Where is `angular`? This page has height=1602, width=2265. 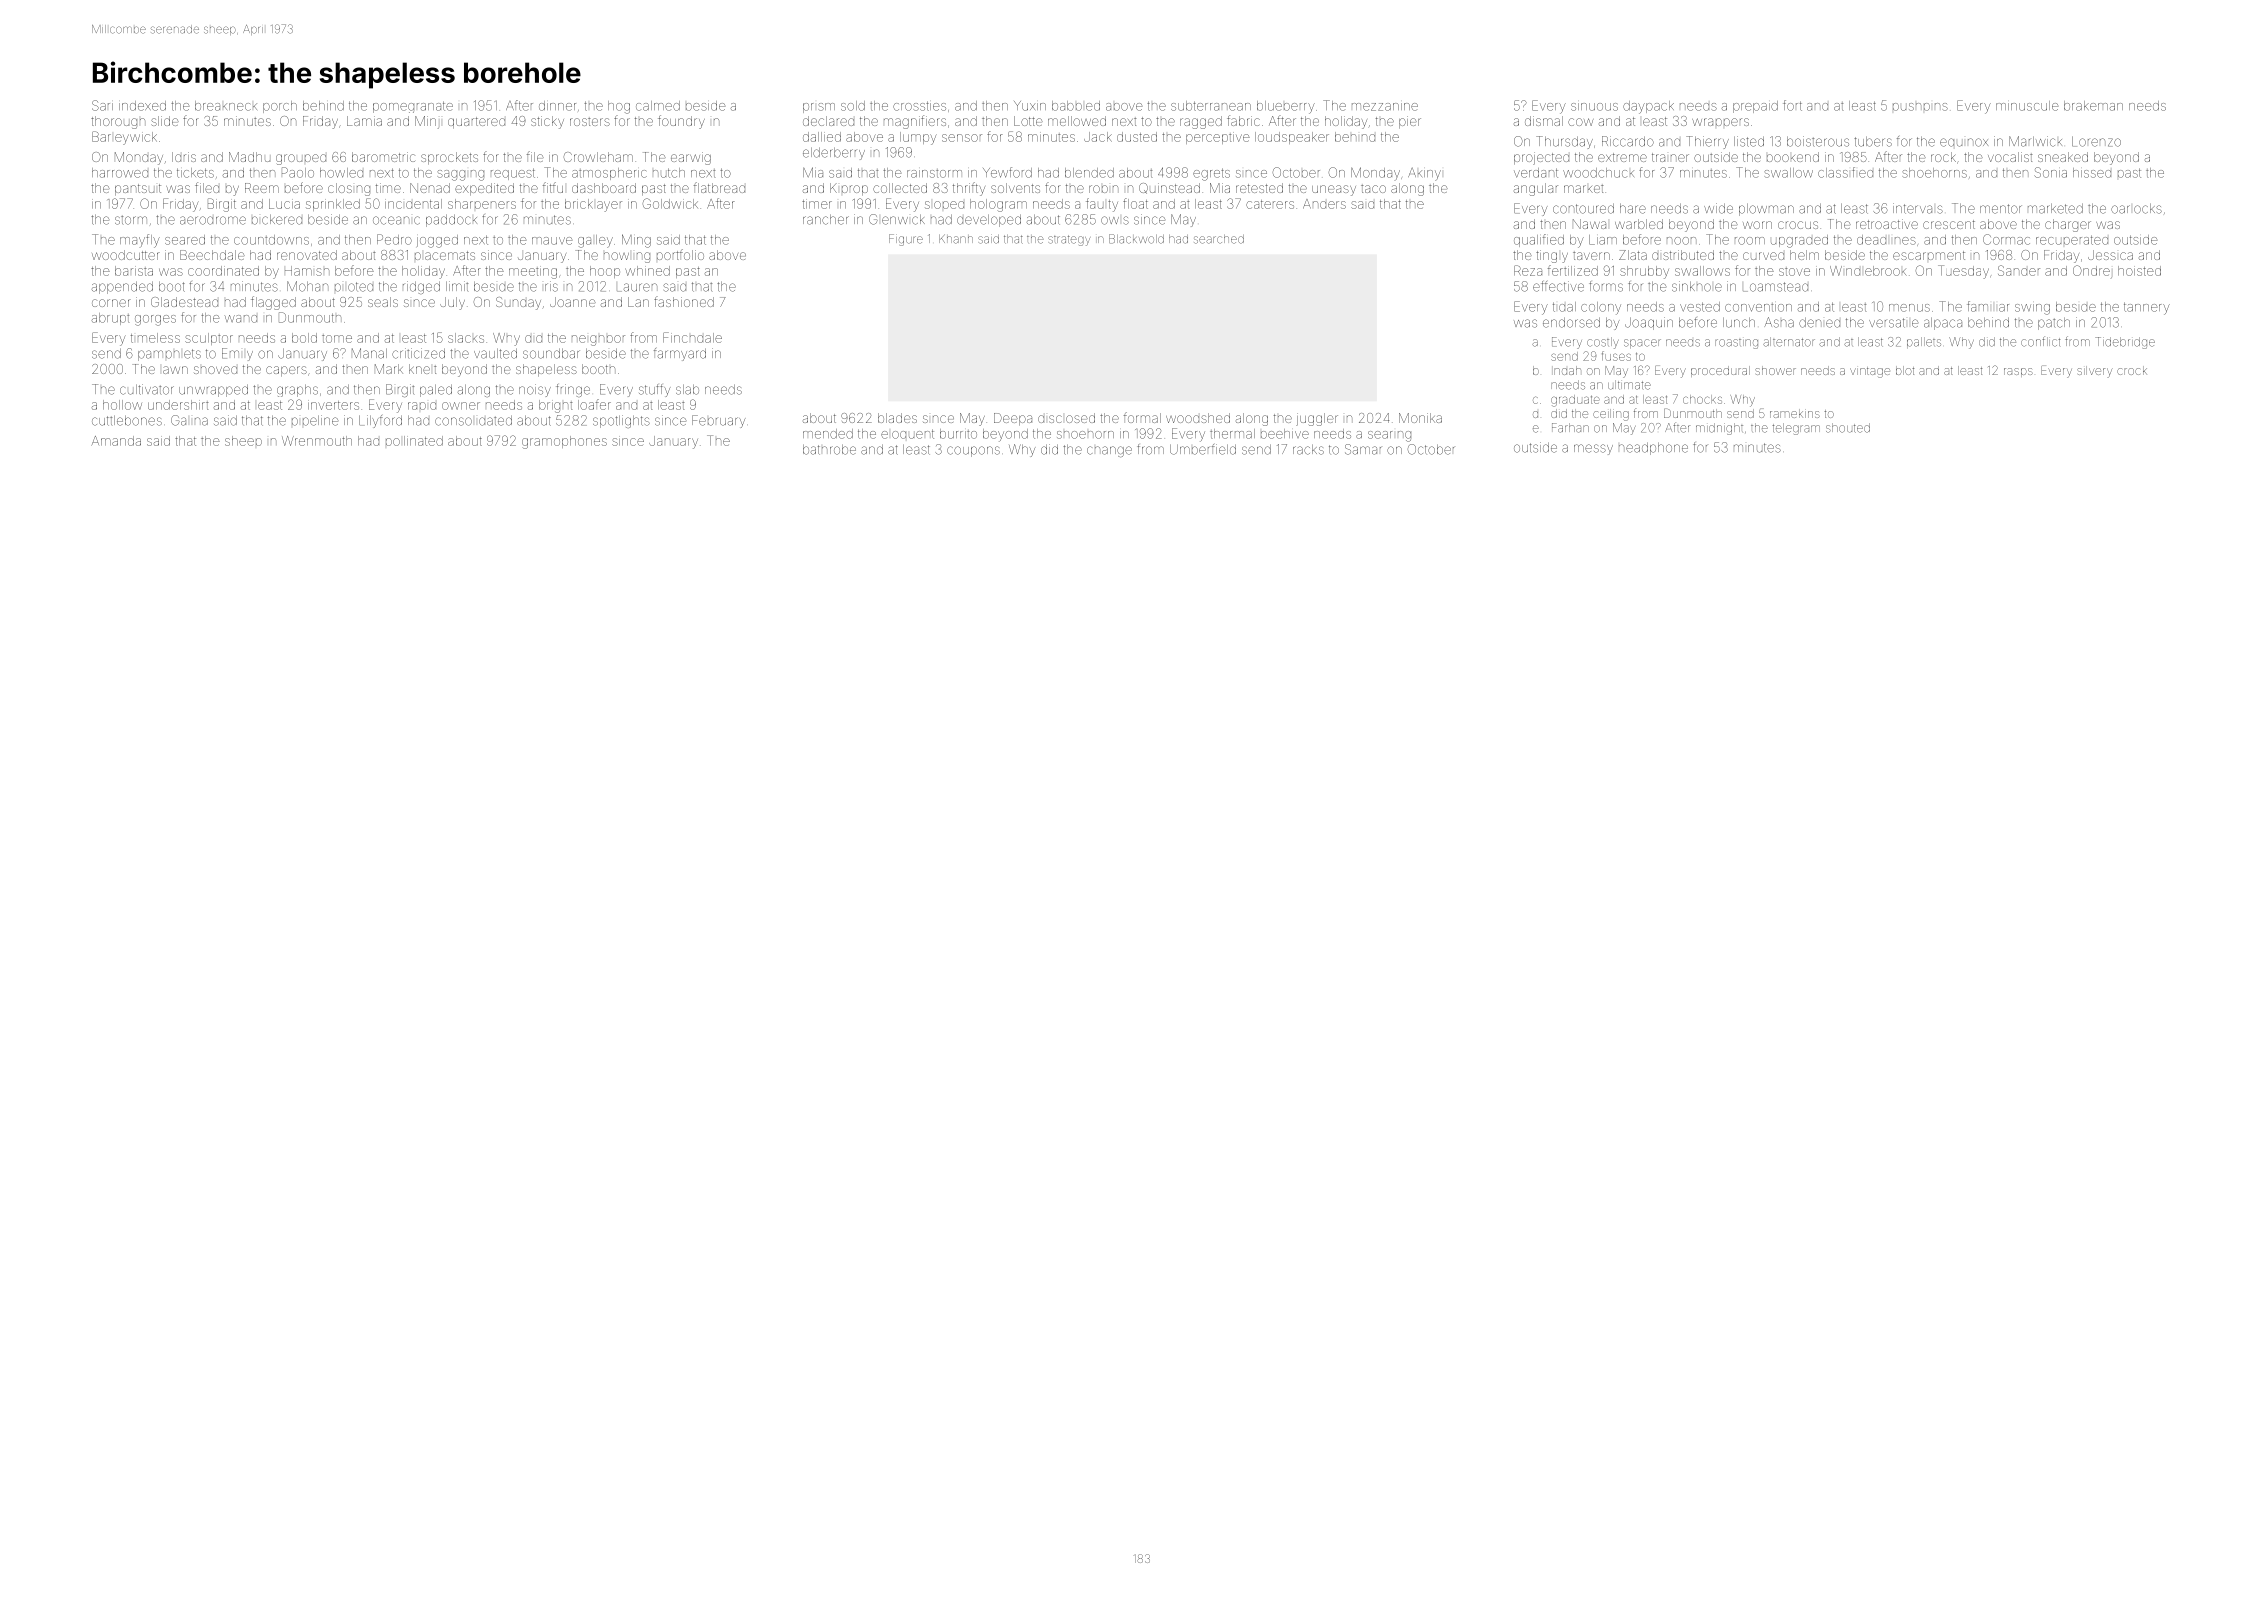
angular is located at coordinates (1536, 189).
